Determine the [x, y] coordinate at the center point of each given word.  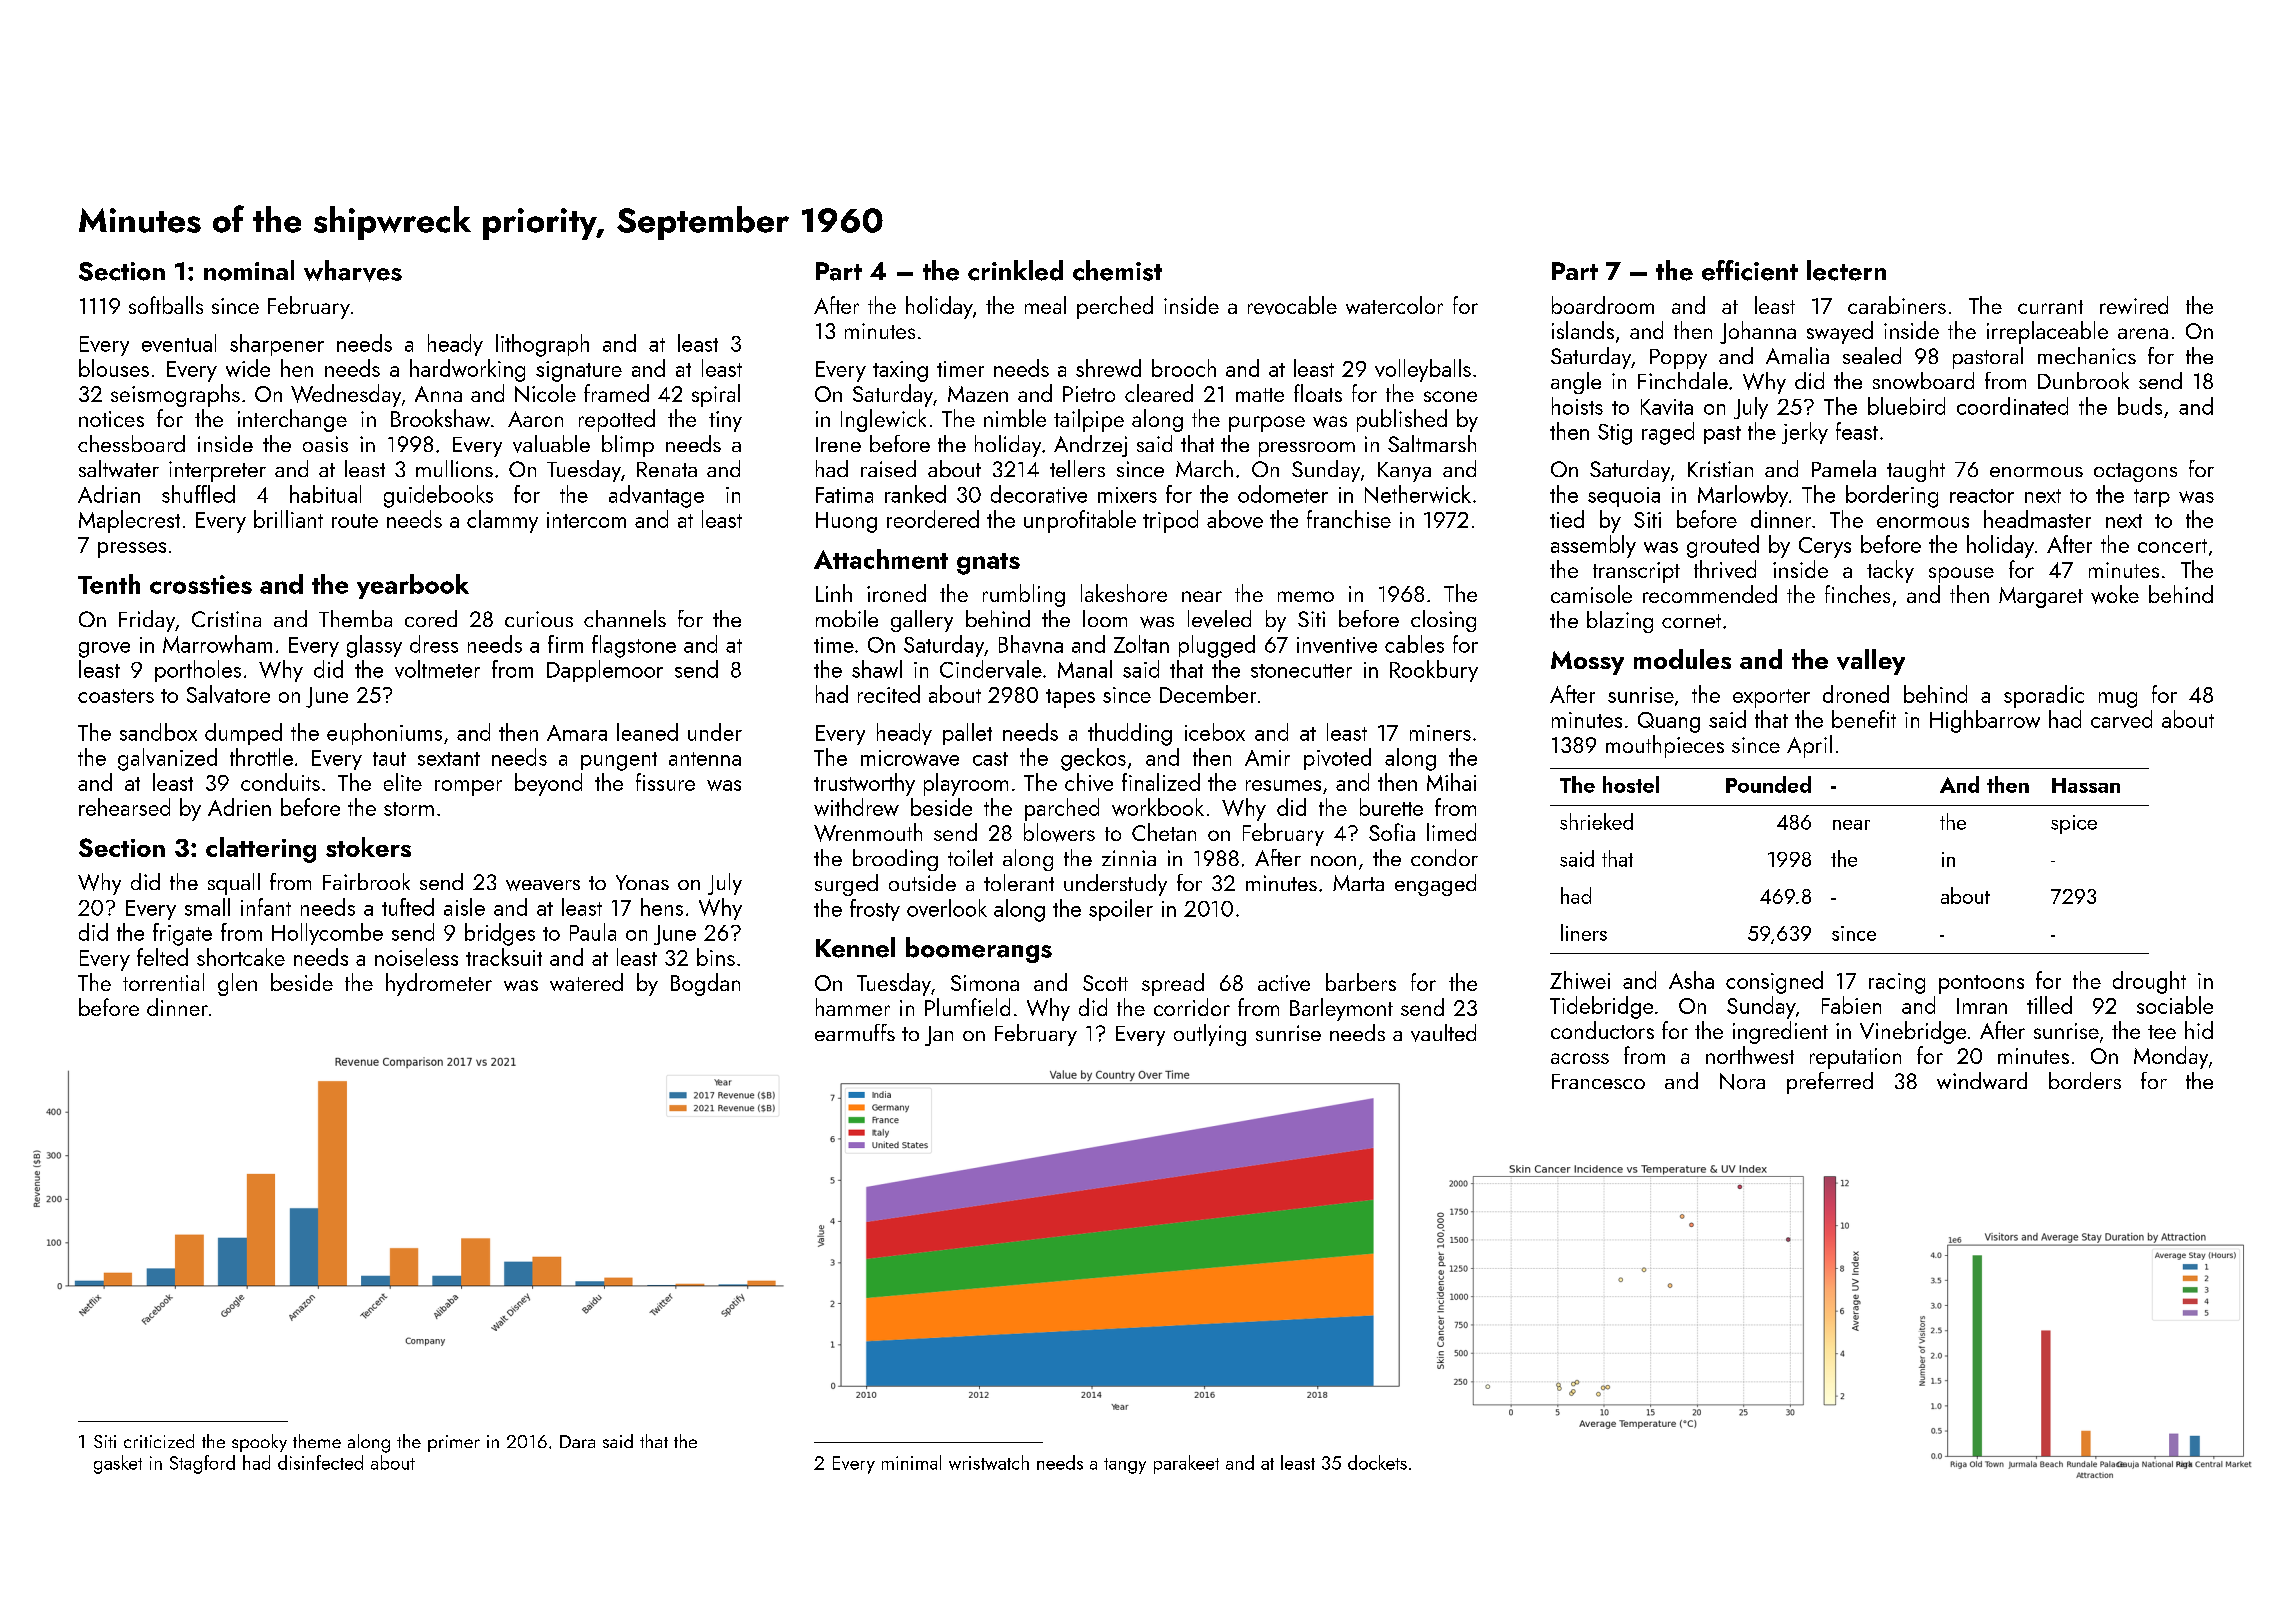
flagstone [634, 646]
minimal [911, 1462]
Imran [1982, 1006]
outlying [1210, 1035]
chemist [1117, 270]
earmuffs [855, 1032]
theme [317, 1441]
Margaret [2041, 597]
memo [1306, 596]
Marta [1358, 883]
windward [1982, 1080]
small [207, 907]
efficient [1750, 270]
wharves [353, 271]
